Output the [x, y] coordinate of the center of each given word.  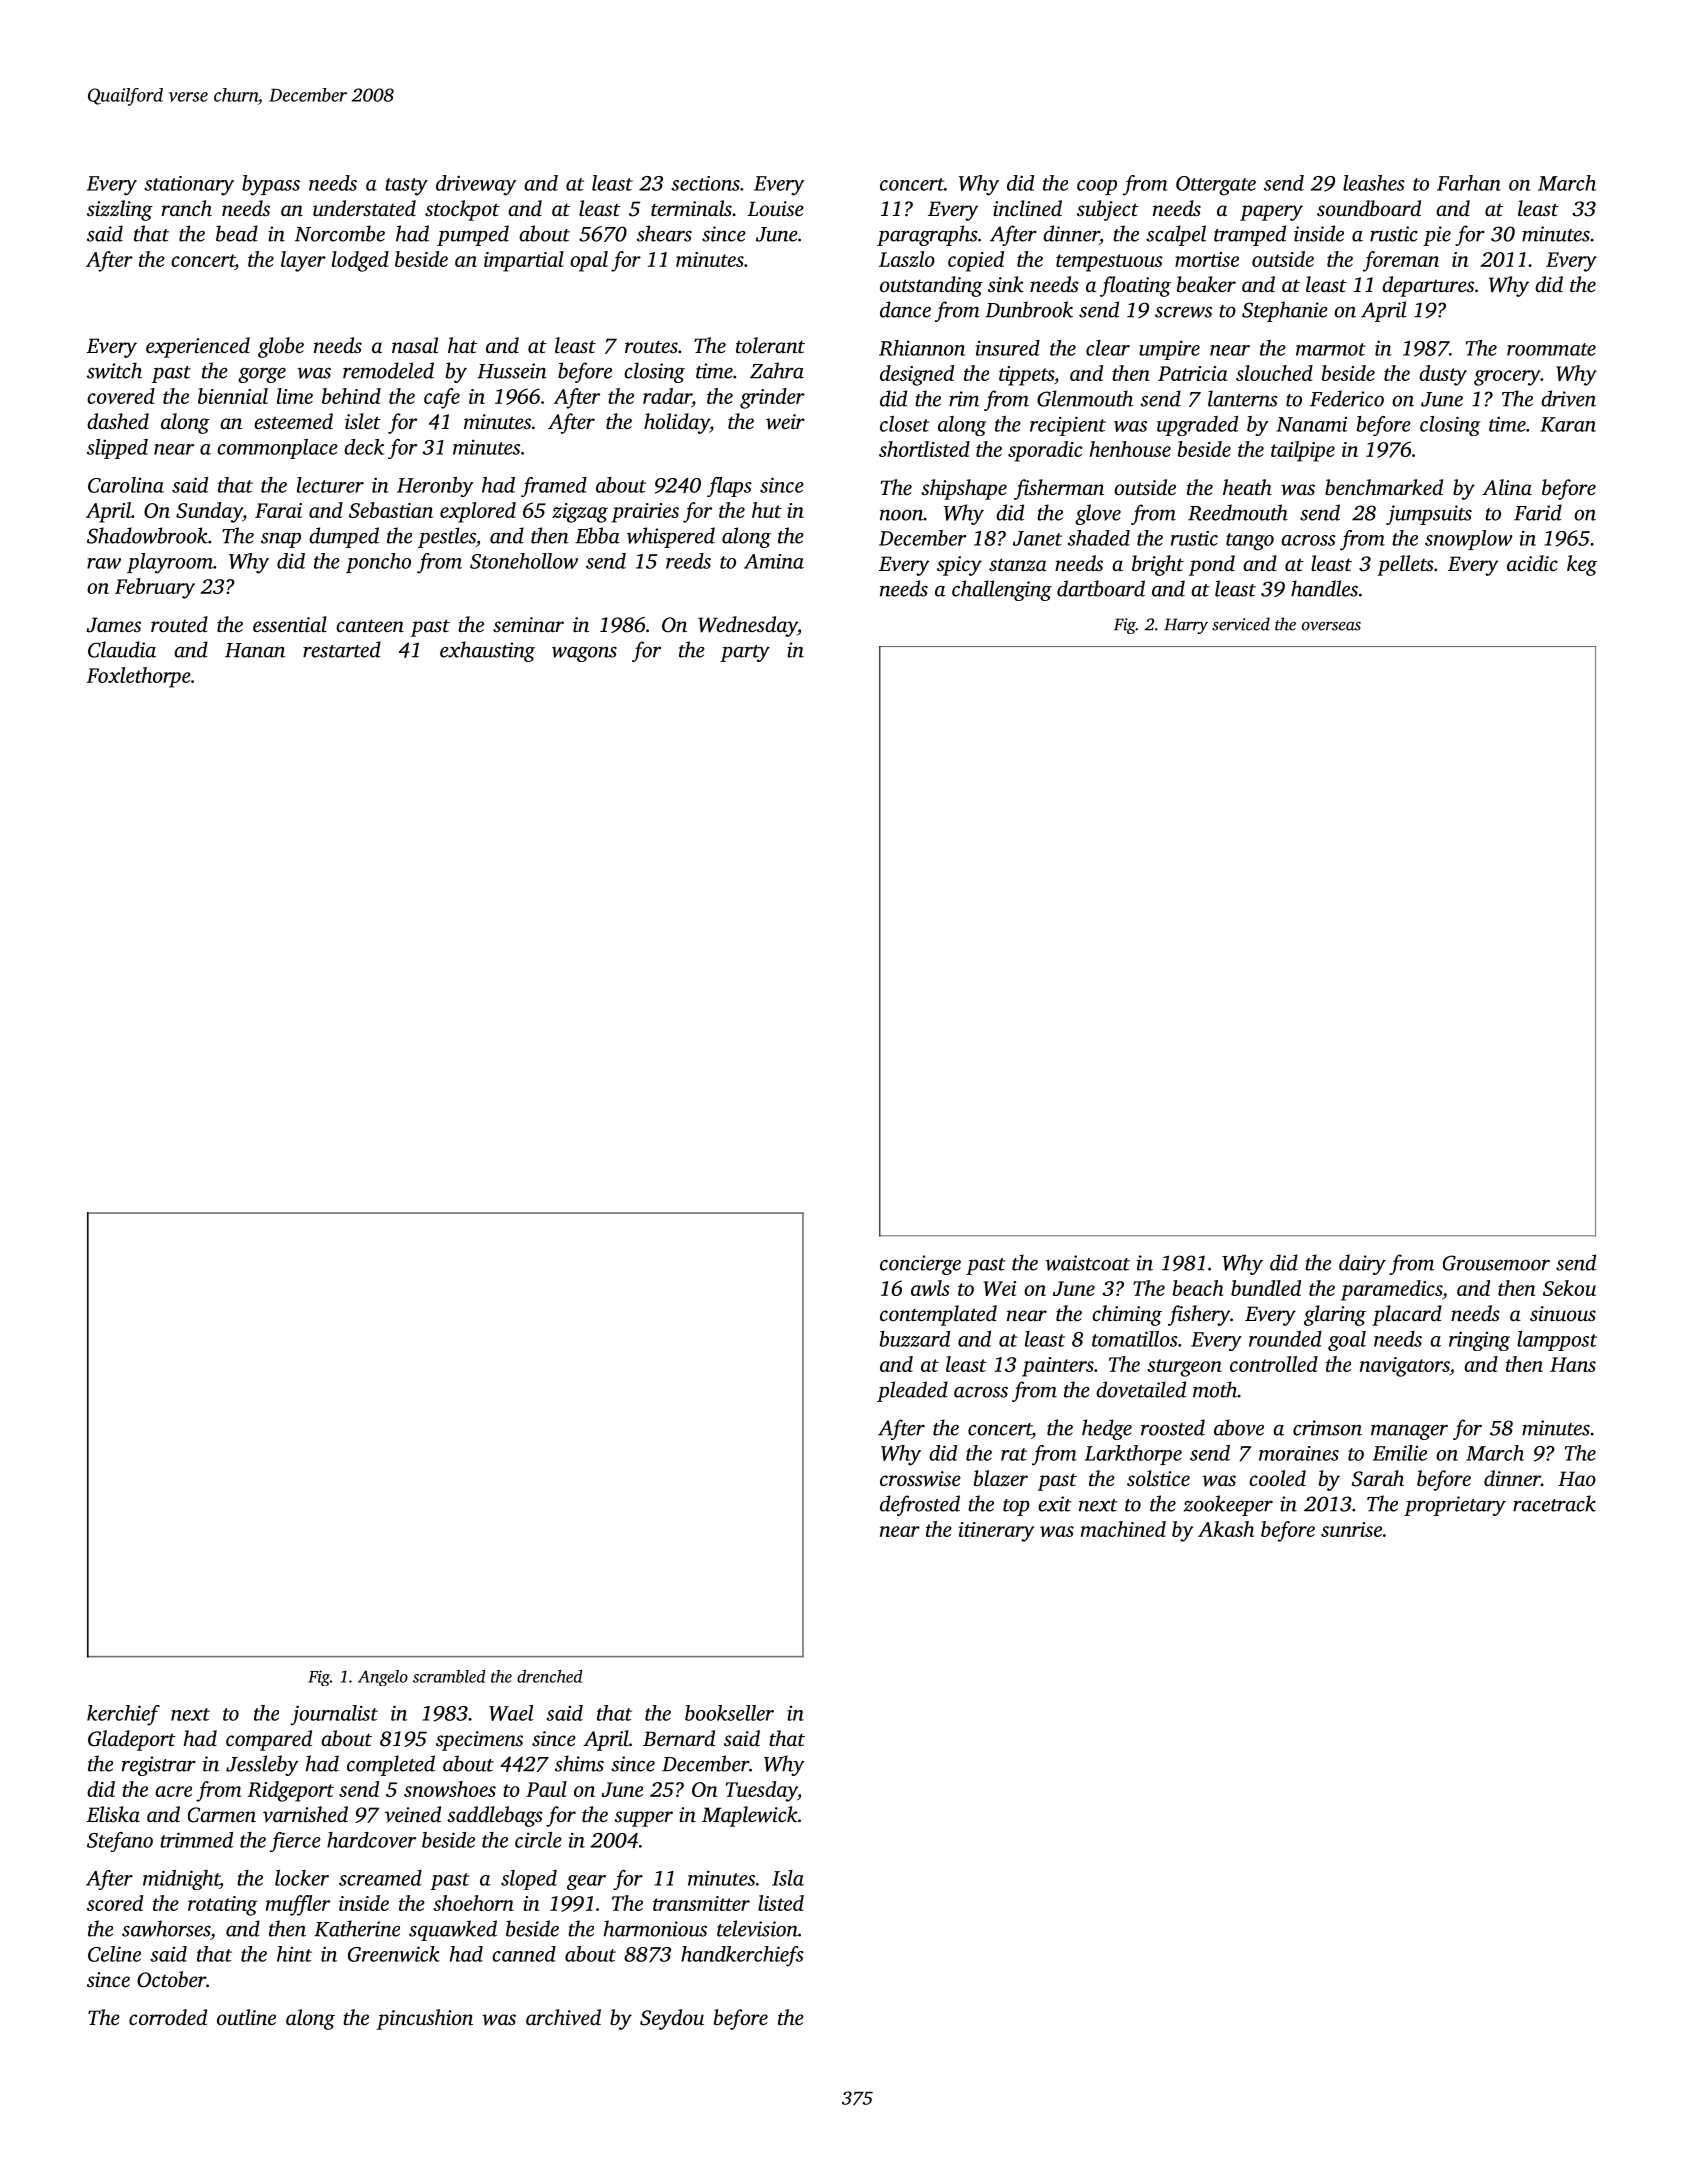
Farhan [1469, 183]
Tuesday [762, 1791]
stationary [189, 186]
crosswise [920, 1479]
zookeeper [1228, 1505]
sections [705, 183]
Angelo [383, 1678]
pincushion [425, 2019]
